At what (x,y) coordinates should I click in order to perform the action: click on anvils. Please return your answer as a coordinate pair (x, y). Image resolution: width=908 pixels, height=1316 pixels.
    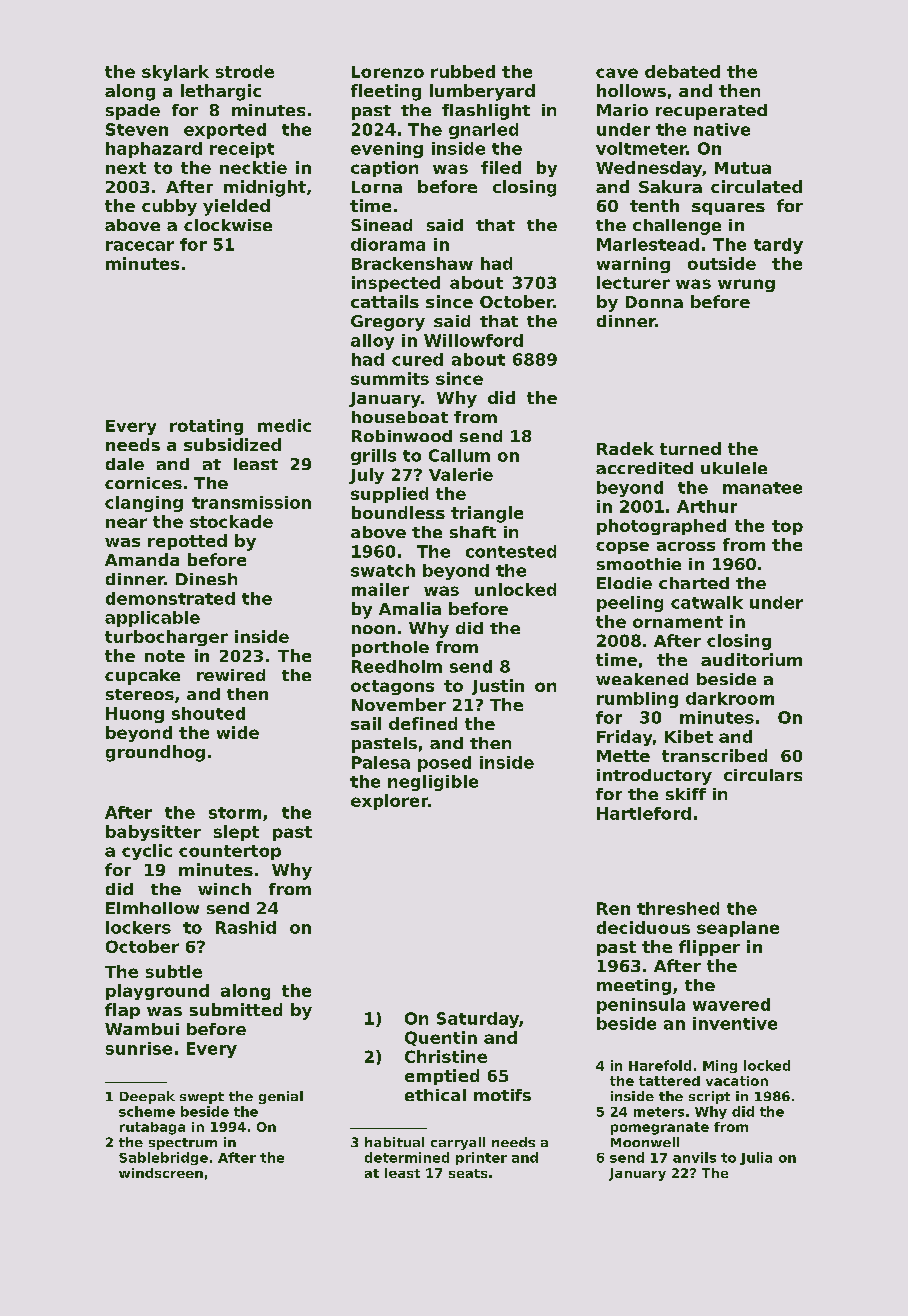
    Looking at the image, I should click on (694, 1157).
